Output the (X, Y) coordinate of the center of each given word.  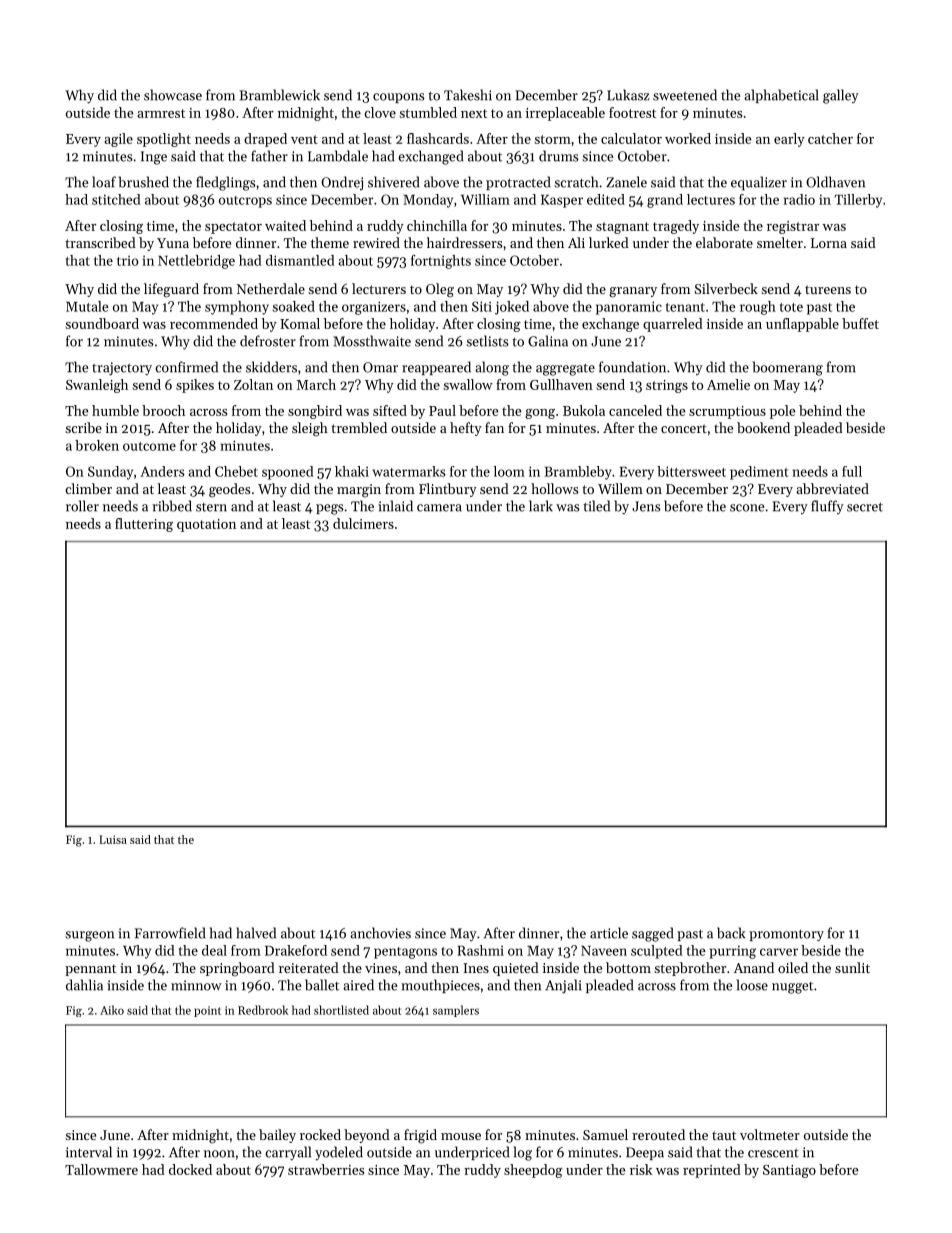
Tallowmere (101, 1169)
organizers (374, 308)
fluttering (144, 525)
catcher (830, 138)
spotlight (164, 140)
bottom (628, 967)
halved (256, 933)
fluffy (827, 507)
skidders (271, 367)
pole (782, 412)
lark (541, 506)
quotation (206, 525)
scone (747, 508)
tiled (596, 506)
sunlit (852, 967)
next (474, 113)
